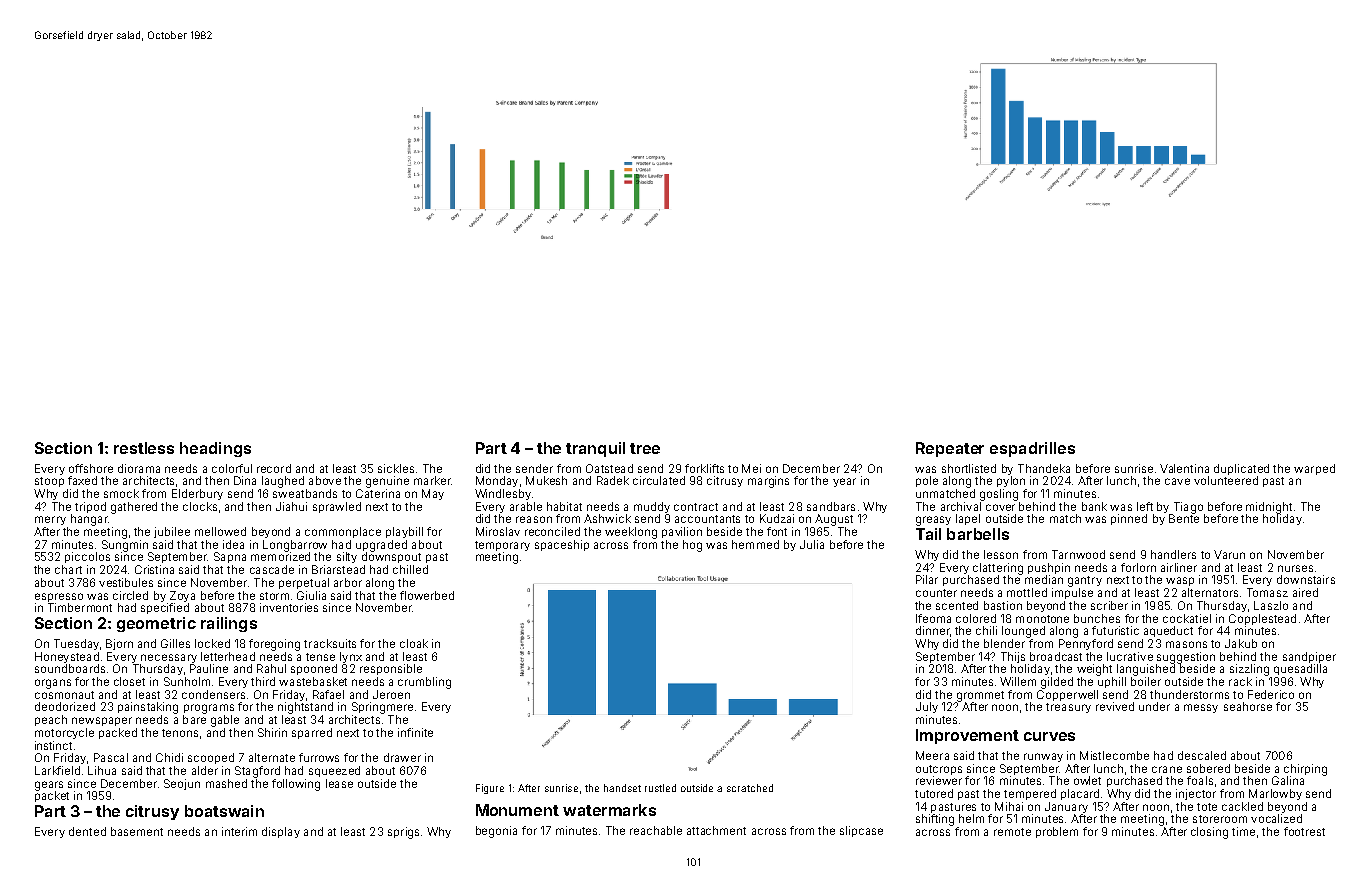  What do you see at coordinates (1309, 657) in the screenshot?
I see `sandpiper` at bounding box center [1309, 657].
